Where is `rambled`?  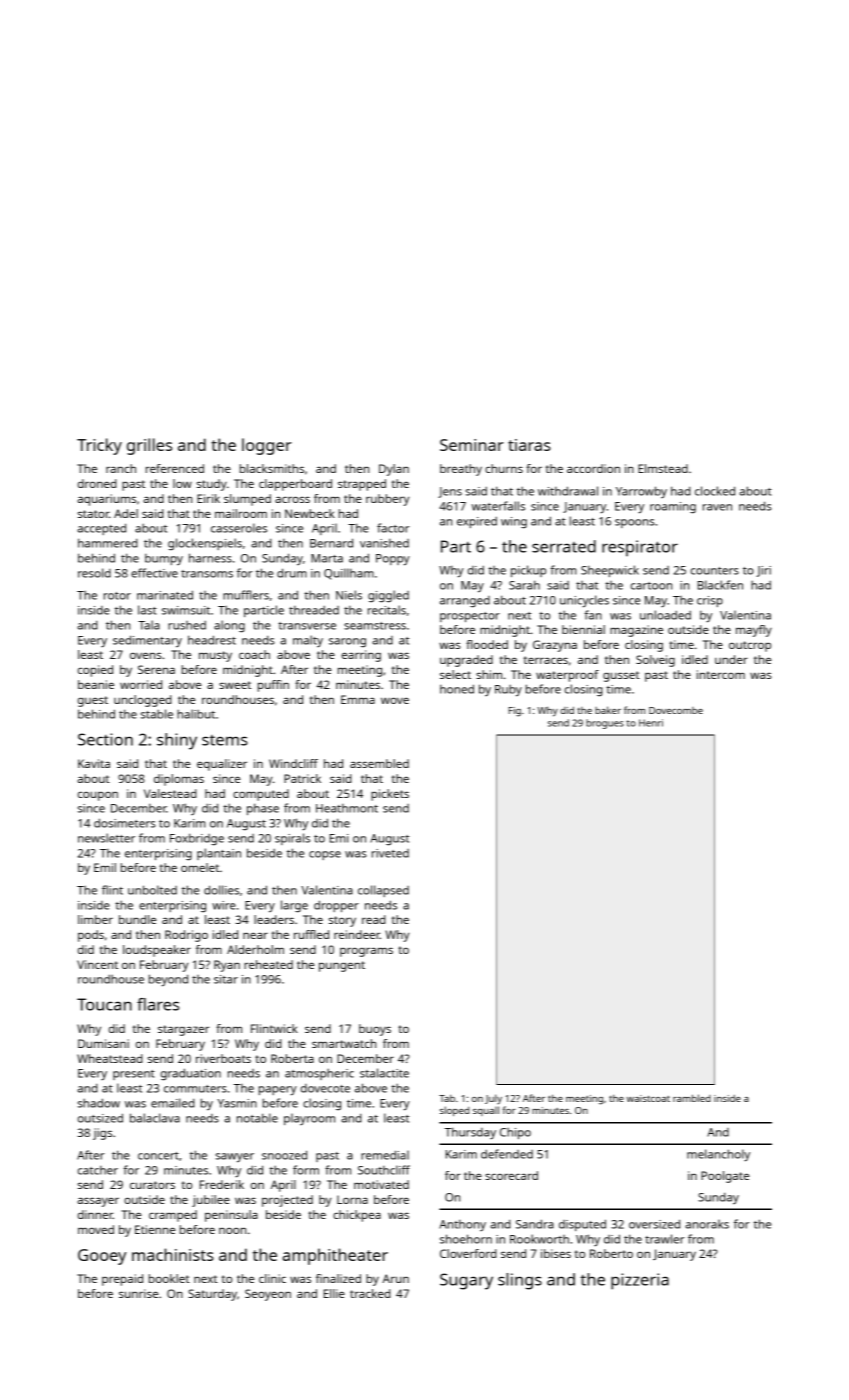
rambled is located at coordinates (692, 1098).
